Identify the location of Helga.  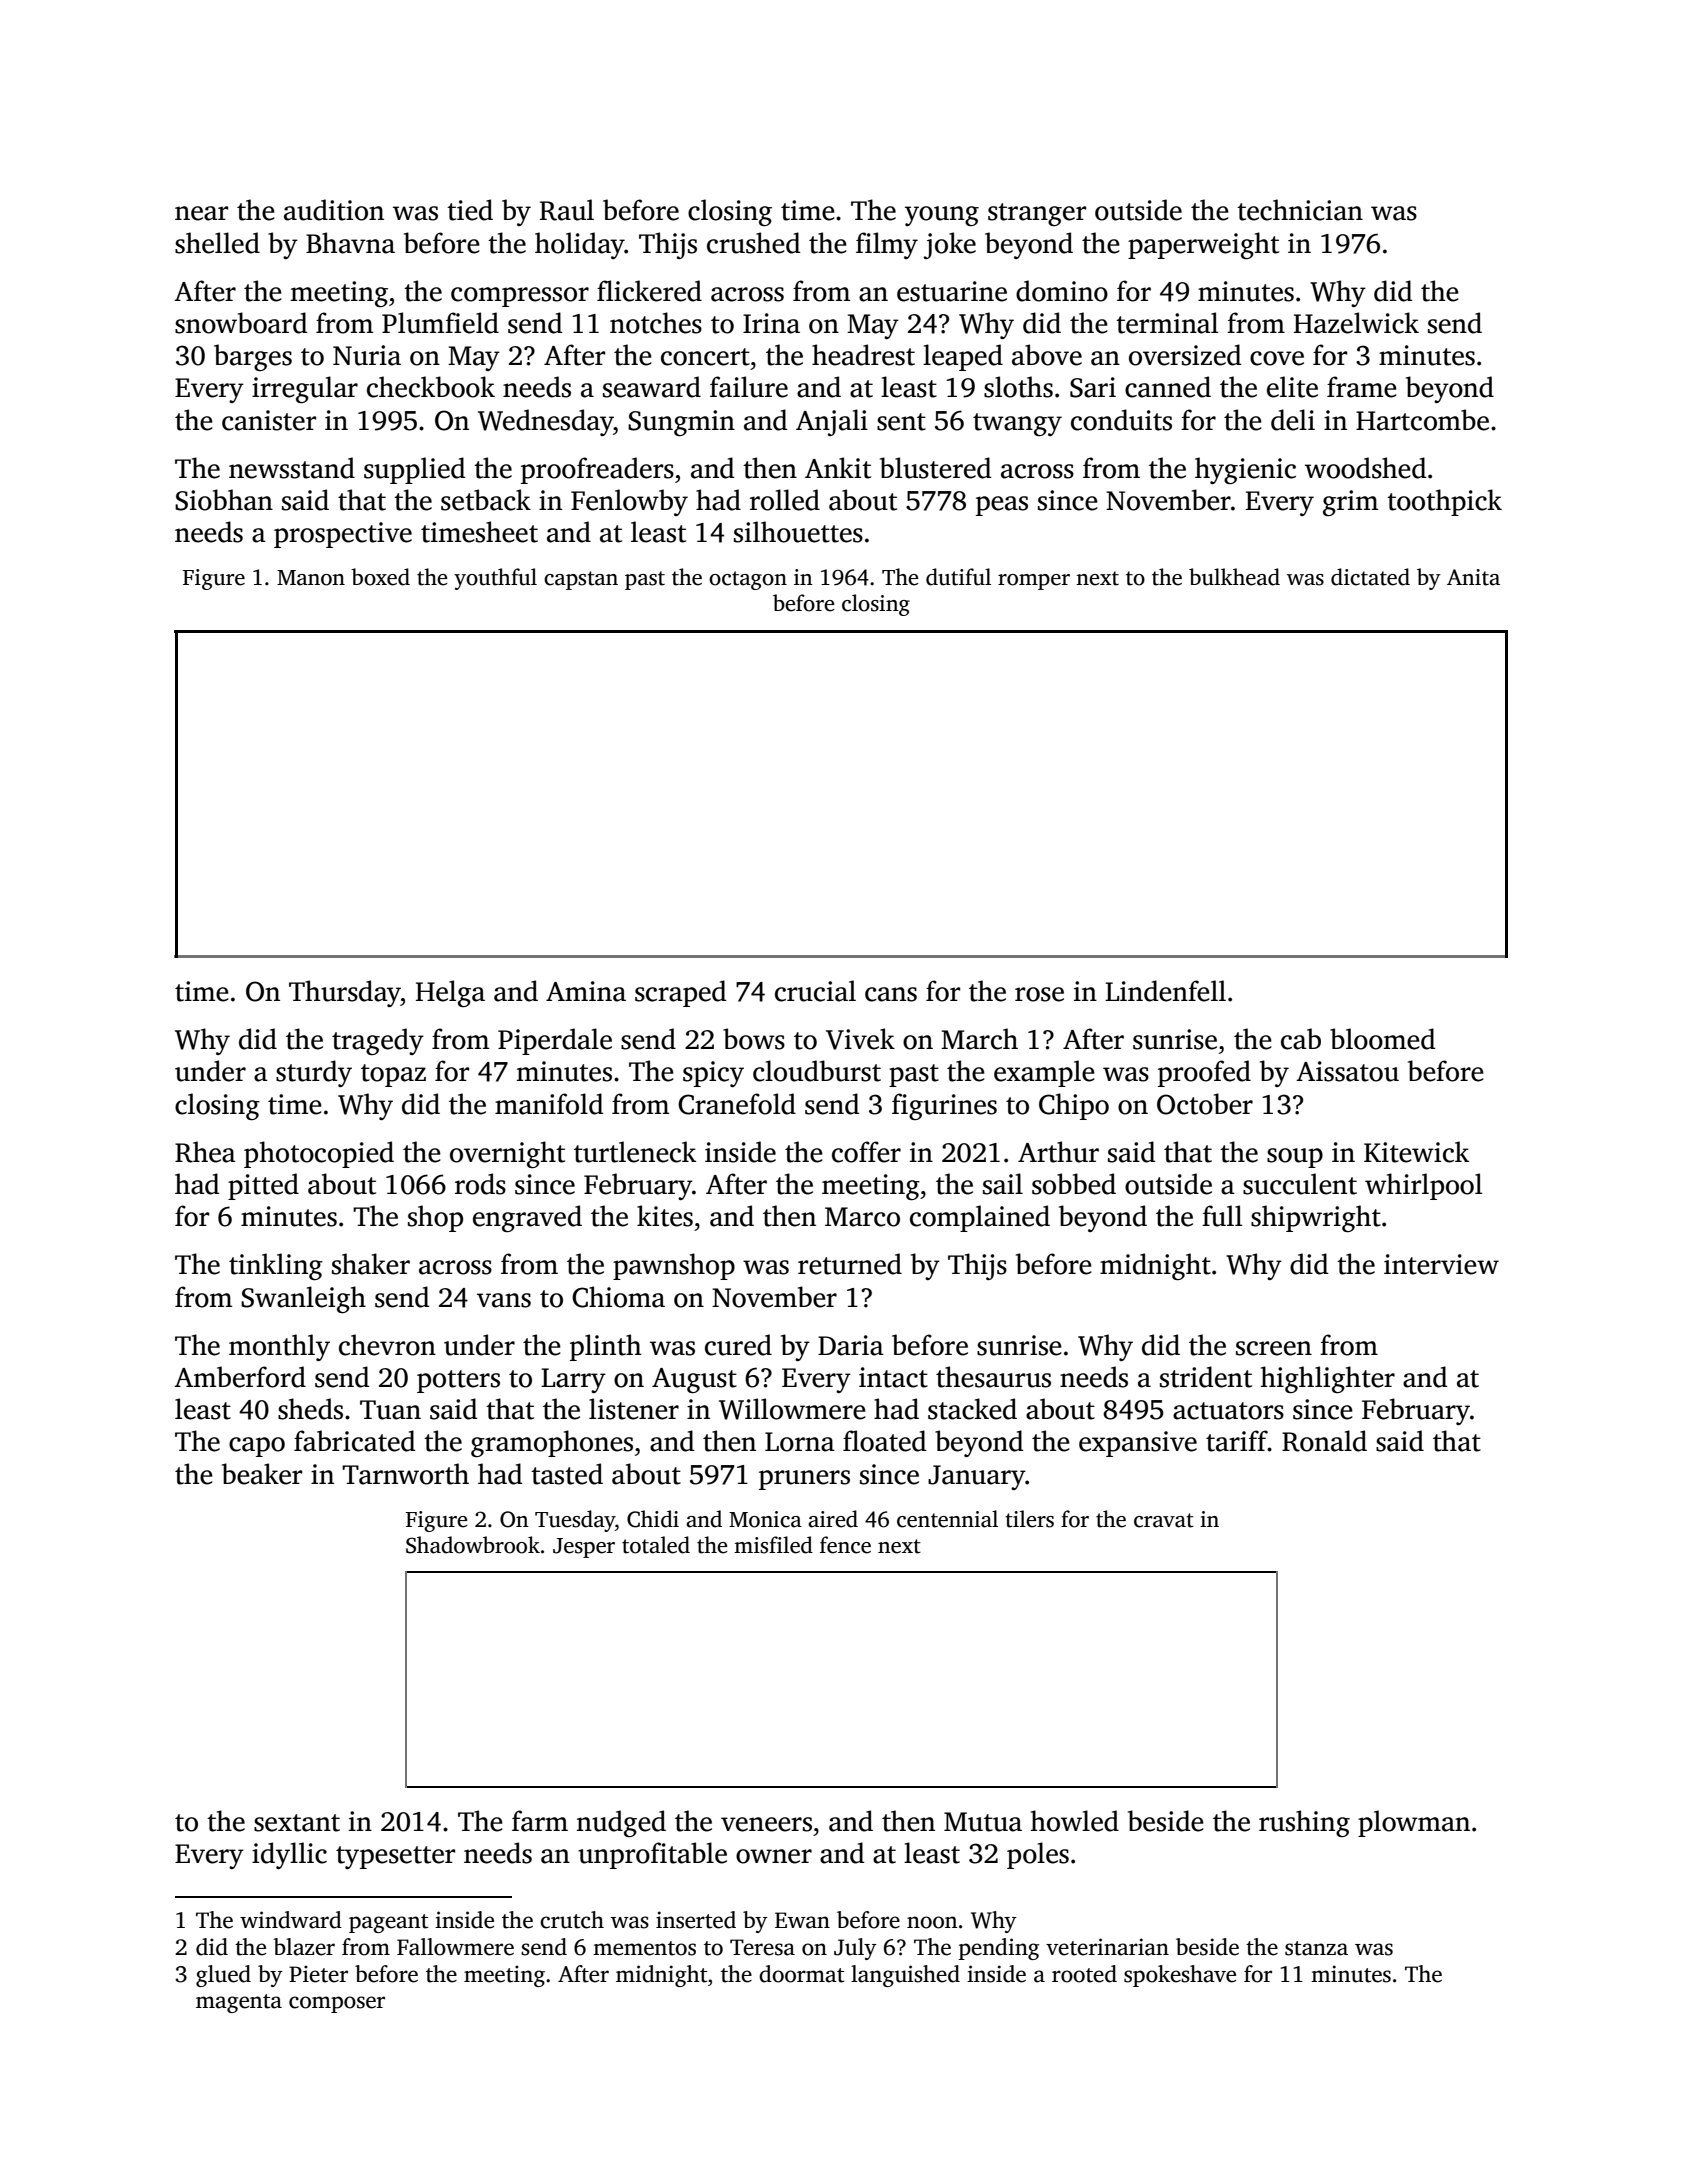
(450, 993).
